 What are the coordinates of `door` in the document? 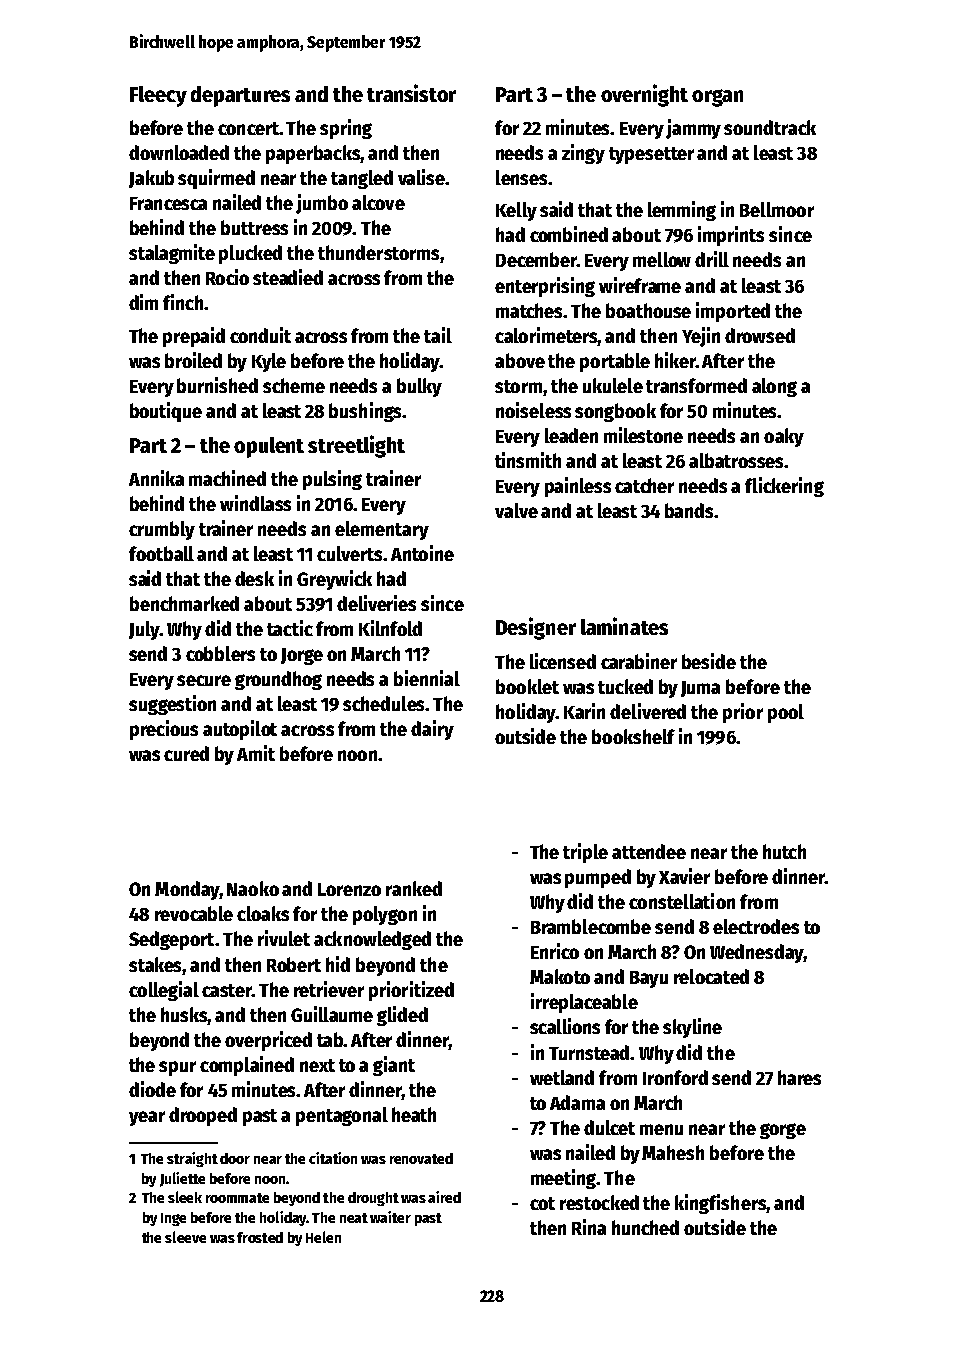 It's located at (235, 1158).
